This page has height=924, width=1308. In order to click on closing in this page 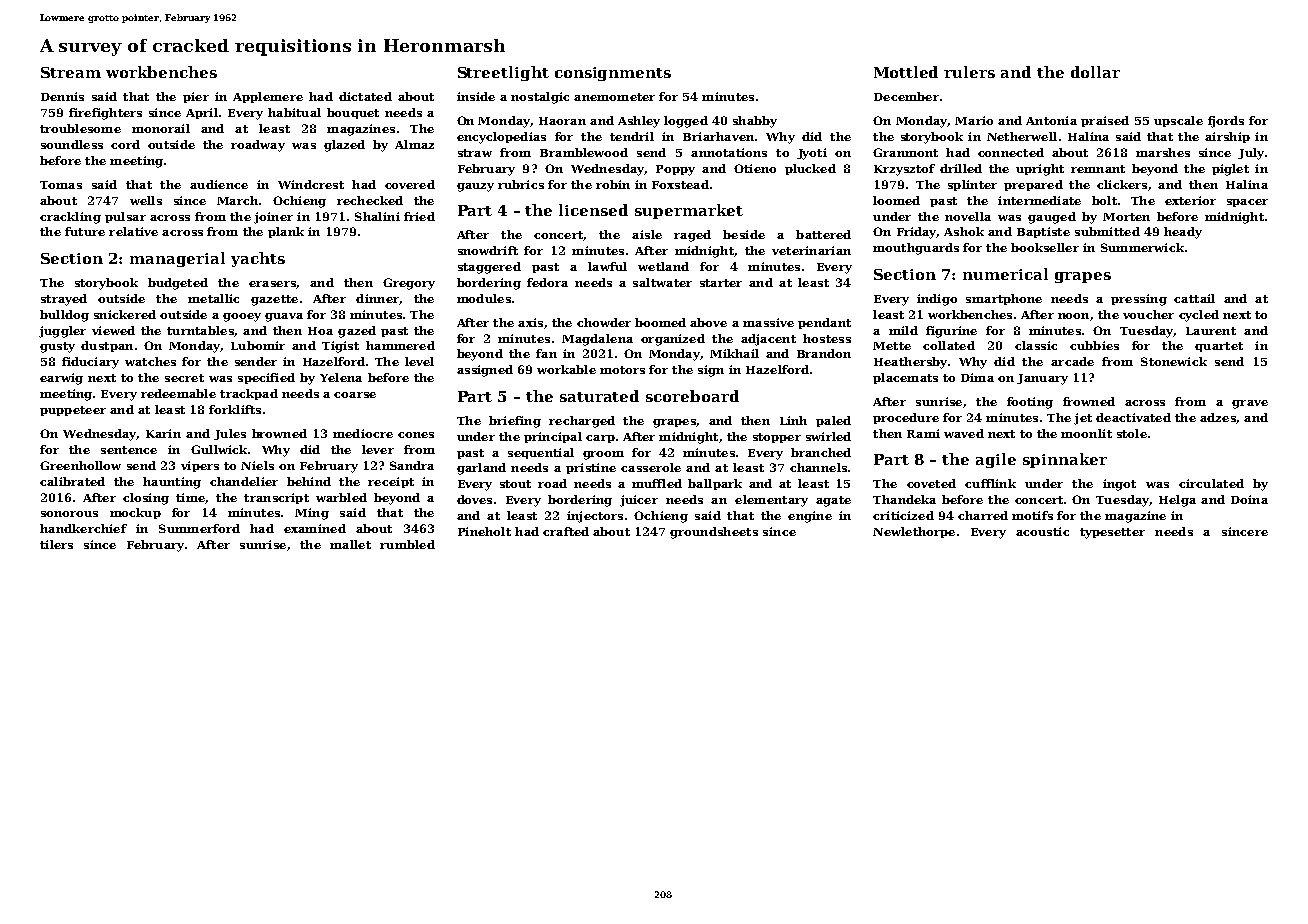, I will do `click(146, 499)`.
